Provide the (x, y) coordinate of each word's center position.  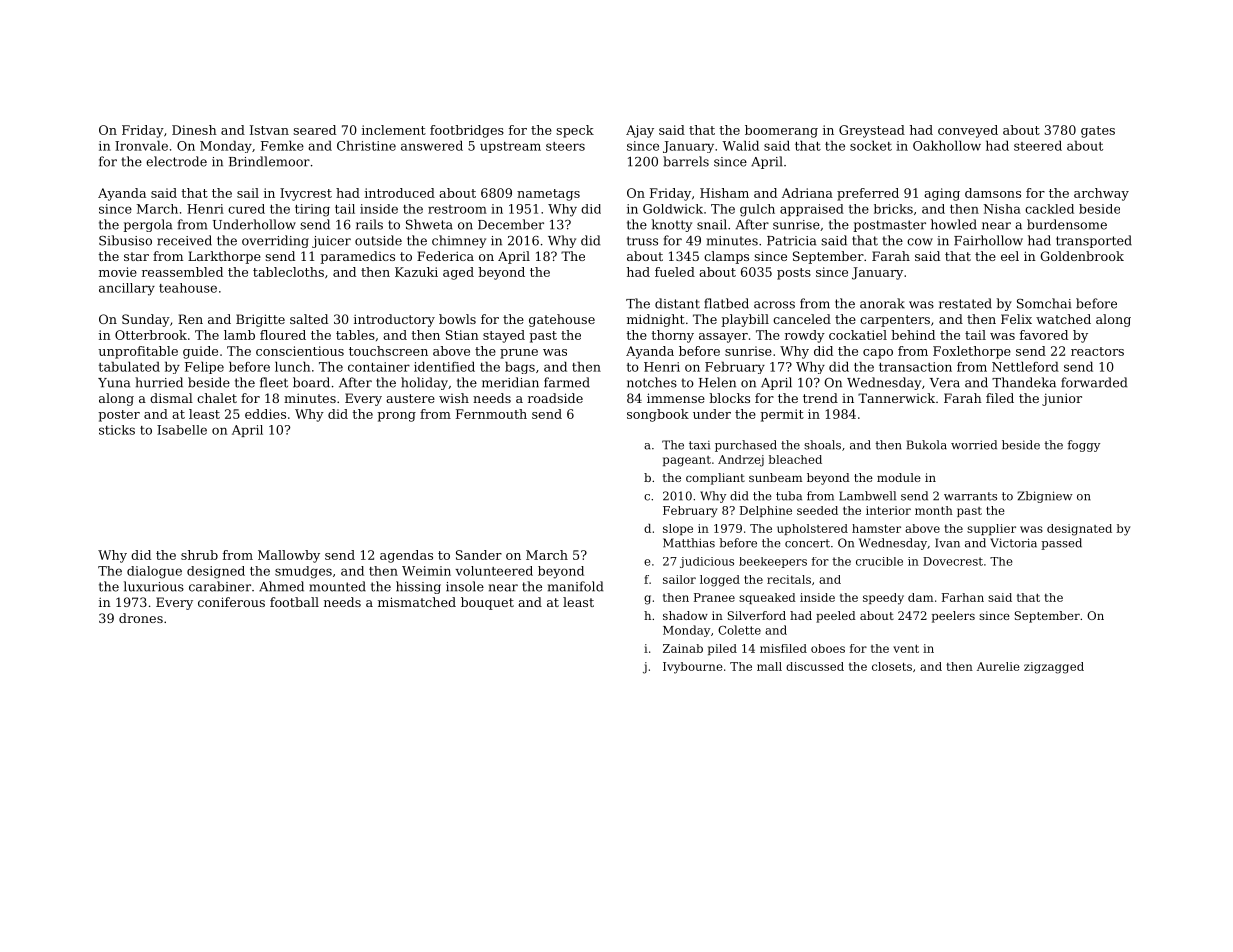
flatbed (726, 303)
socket (871, 145)
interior (888, 510)
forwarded (1094, 382)
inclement (394, 130)
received (184, 240)
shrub (199, 555)
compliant (715, 479)
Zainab (683, 648)
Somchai (1044, 303)
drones (141, 618)
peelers (953, 617)
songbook (658, 415)
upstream (510, 147)
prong (396, 417)
